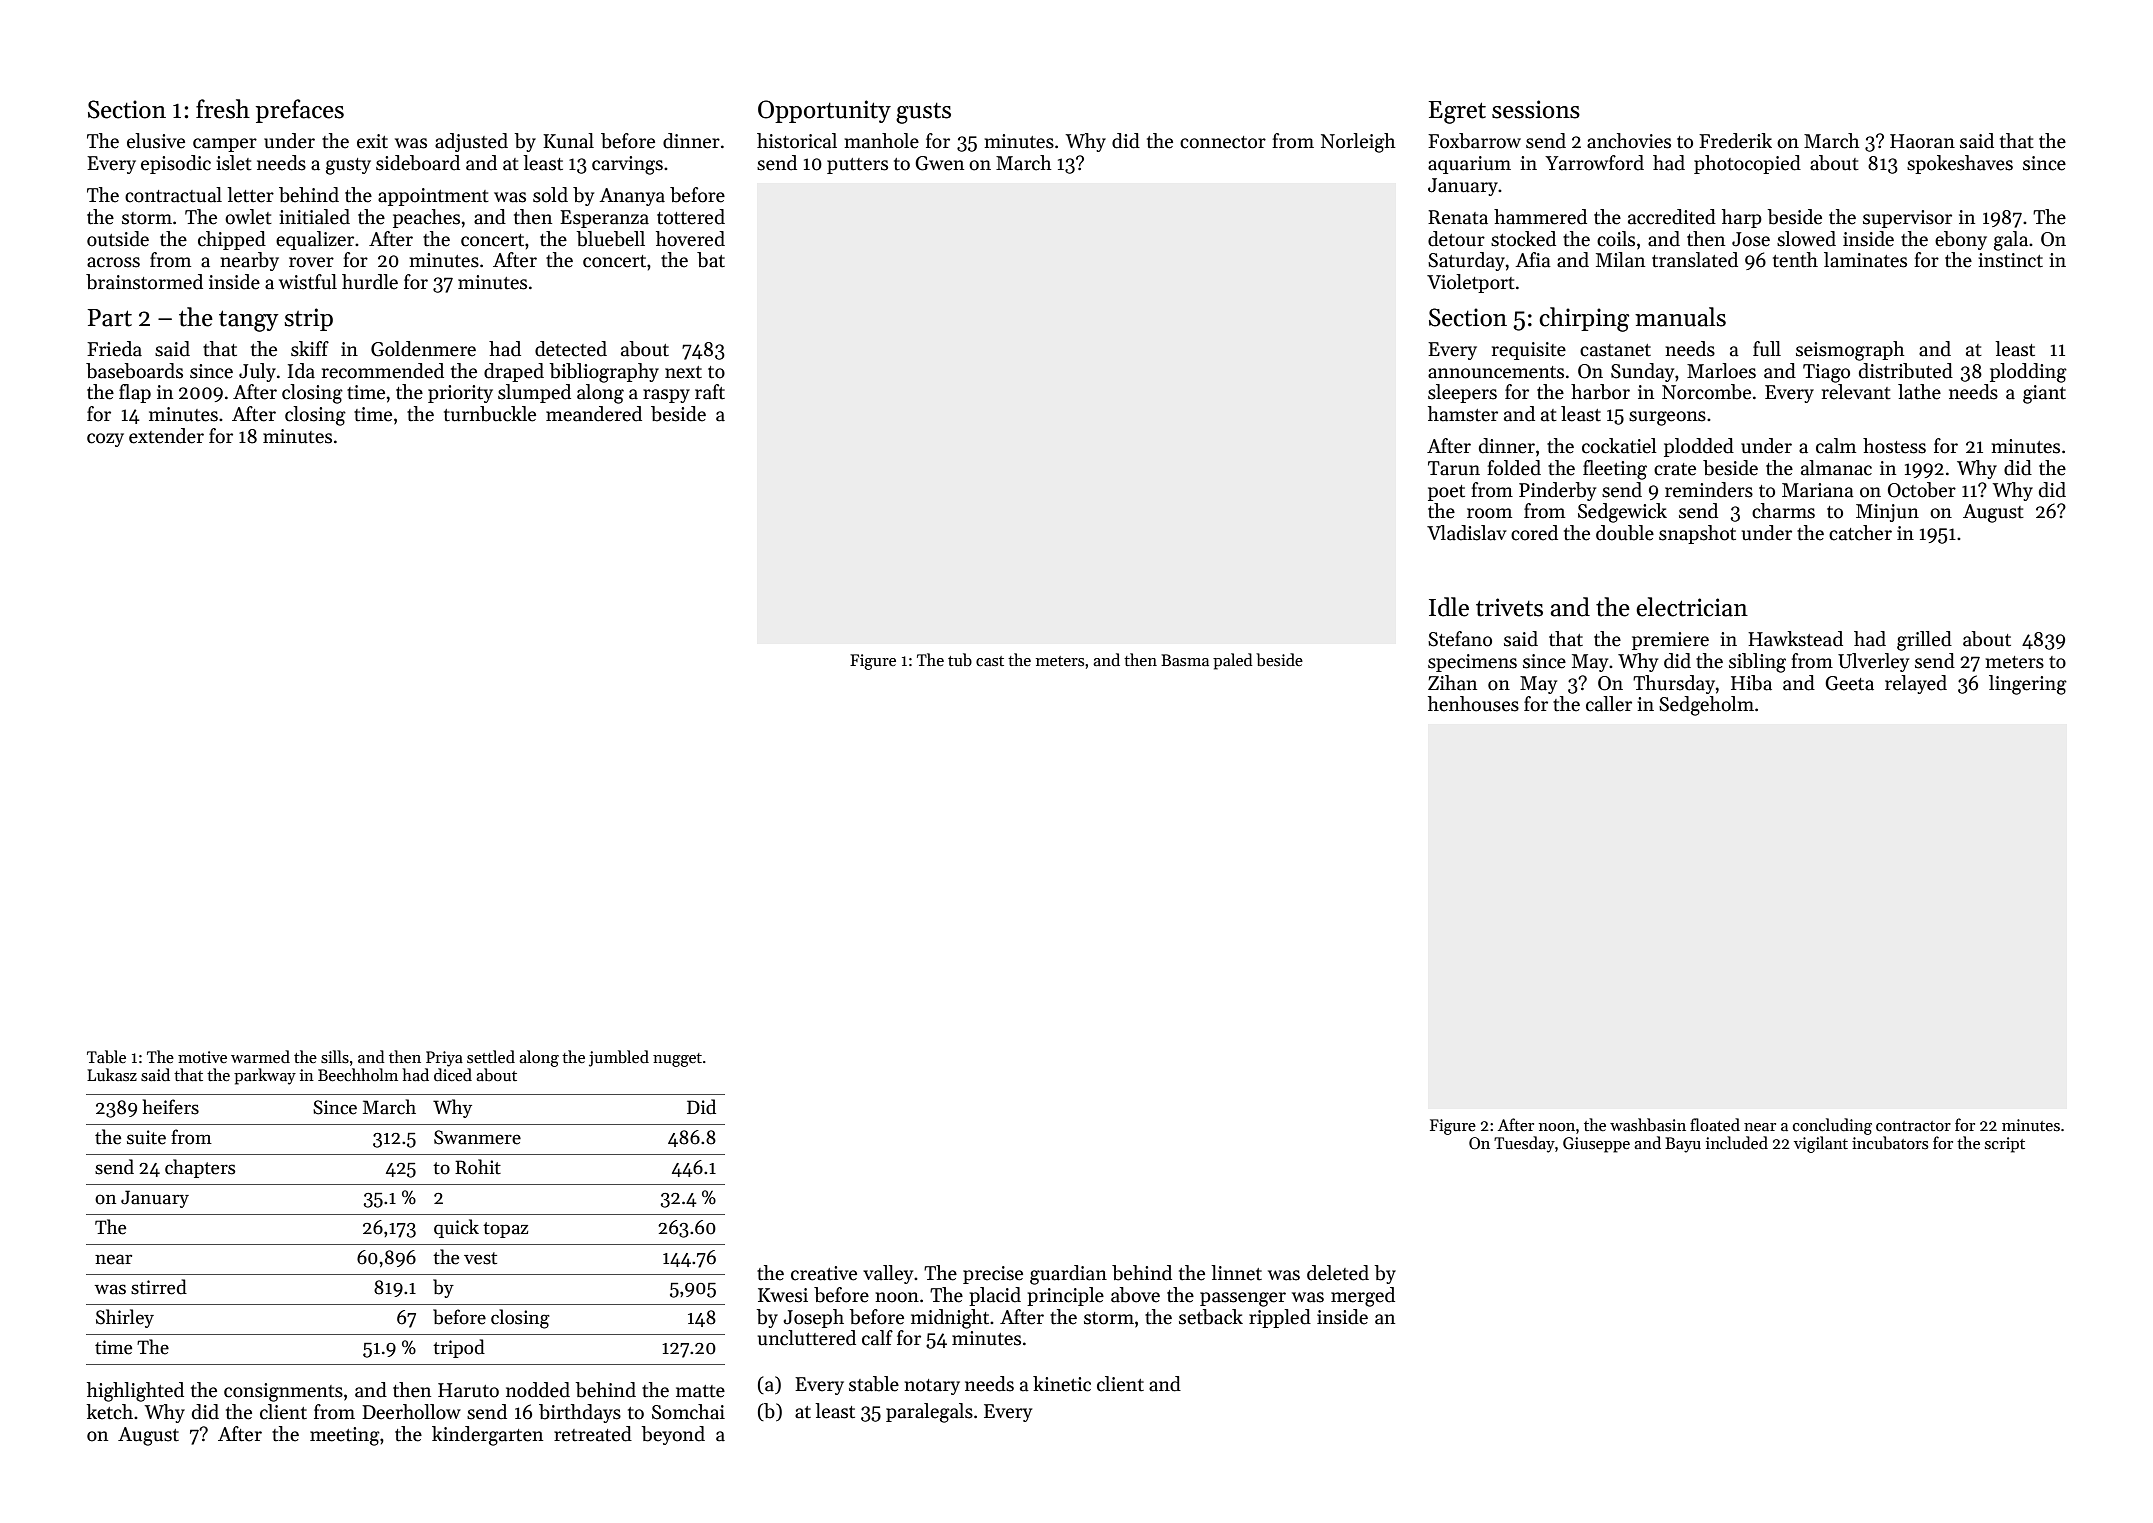 This screenshot has height=1523, width=2153. What do you see at coordinates (1706, 706) in the screenshot?
I see `Sedgeholm` at bounding box center [1706, 706].
